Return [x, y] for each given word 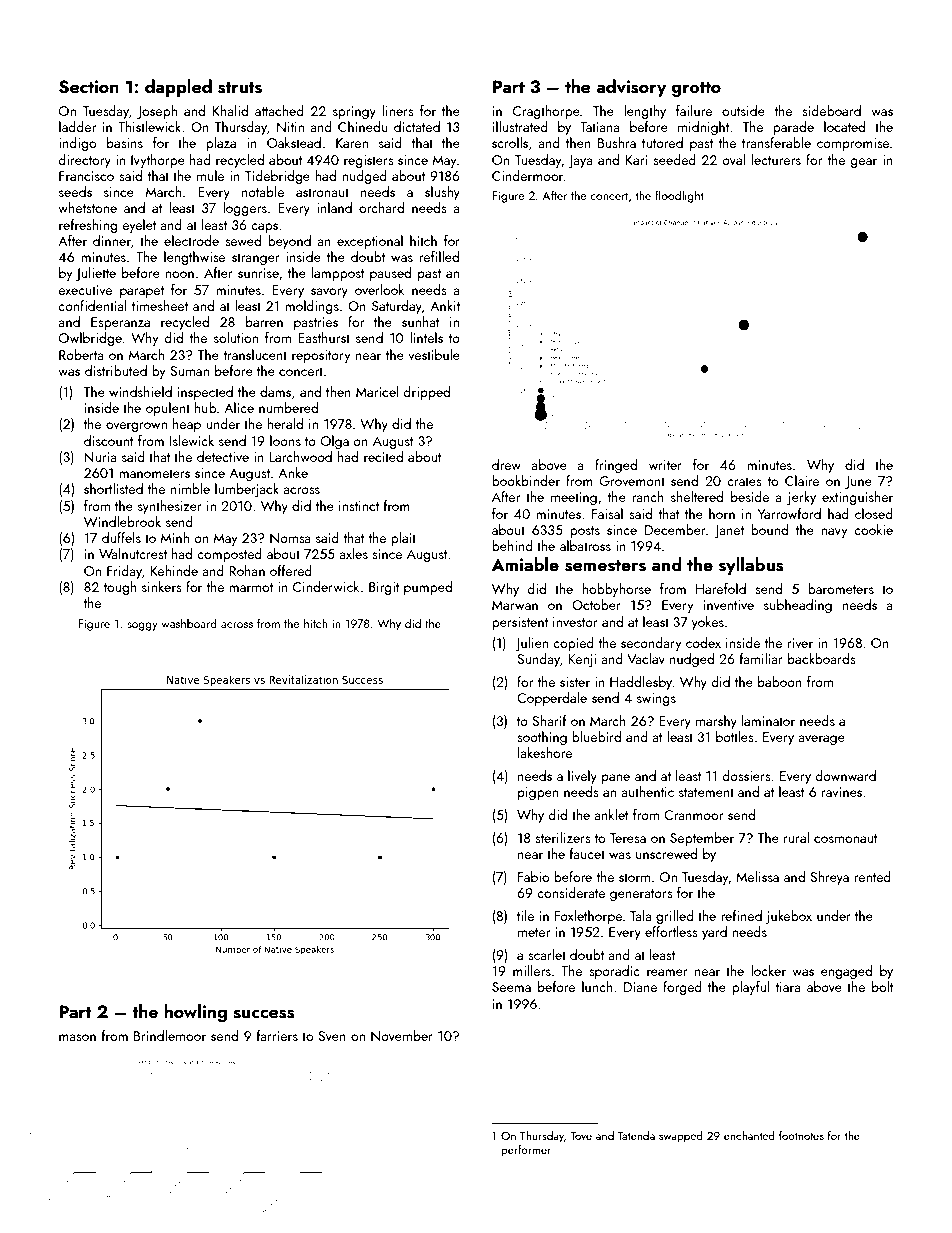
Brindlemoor [170, 1035]
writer [665, 465]
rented [872, 876]
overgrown [136, 427]
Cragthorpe [546, 112]
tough [120, 588]
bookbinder [526, 480]
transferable [776, 142]
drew [506, 464]
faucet [587, 853]
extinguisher [857, 498]
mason [77, 1037]
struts [240, 88]
